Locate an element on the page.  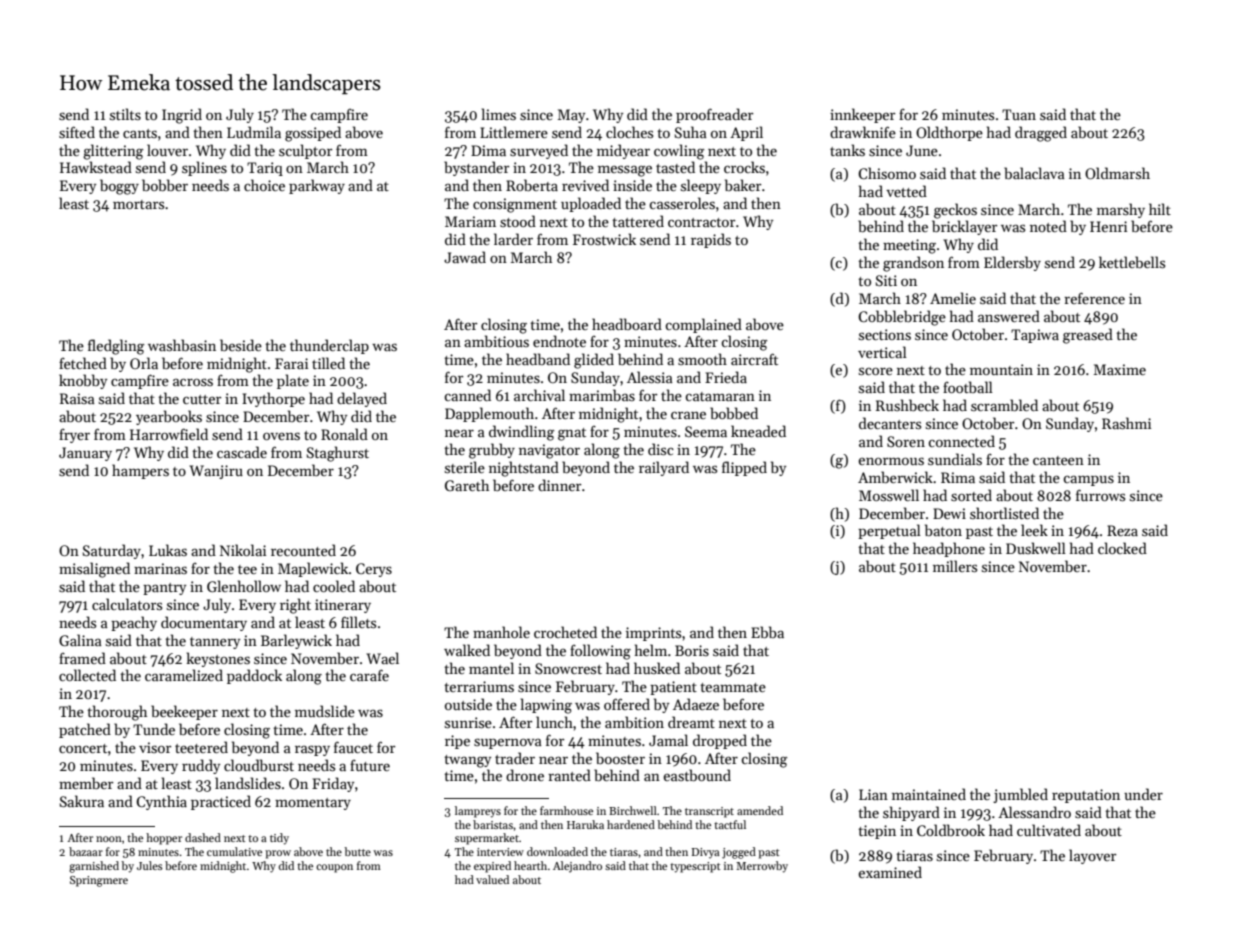
Maxime is located at coordinates (1120, 369).
